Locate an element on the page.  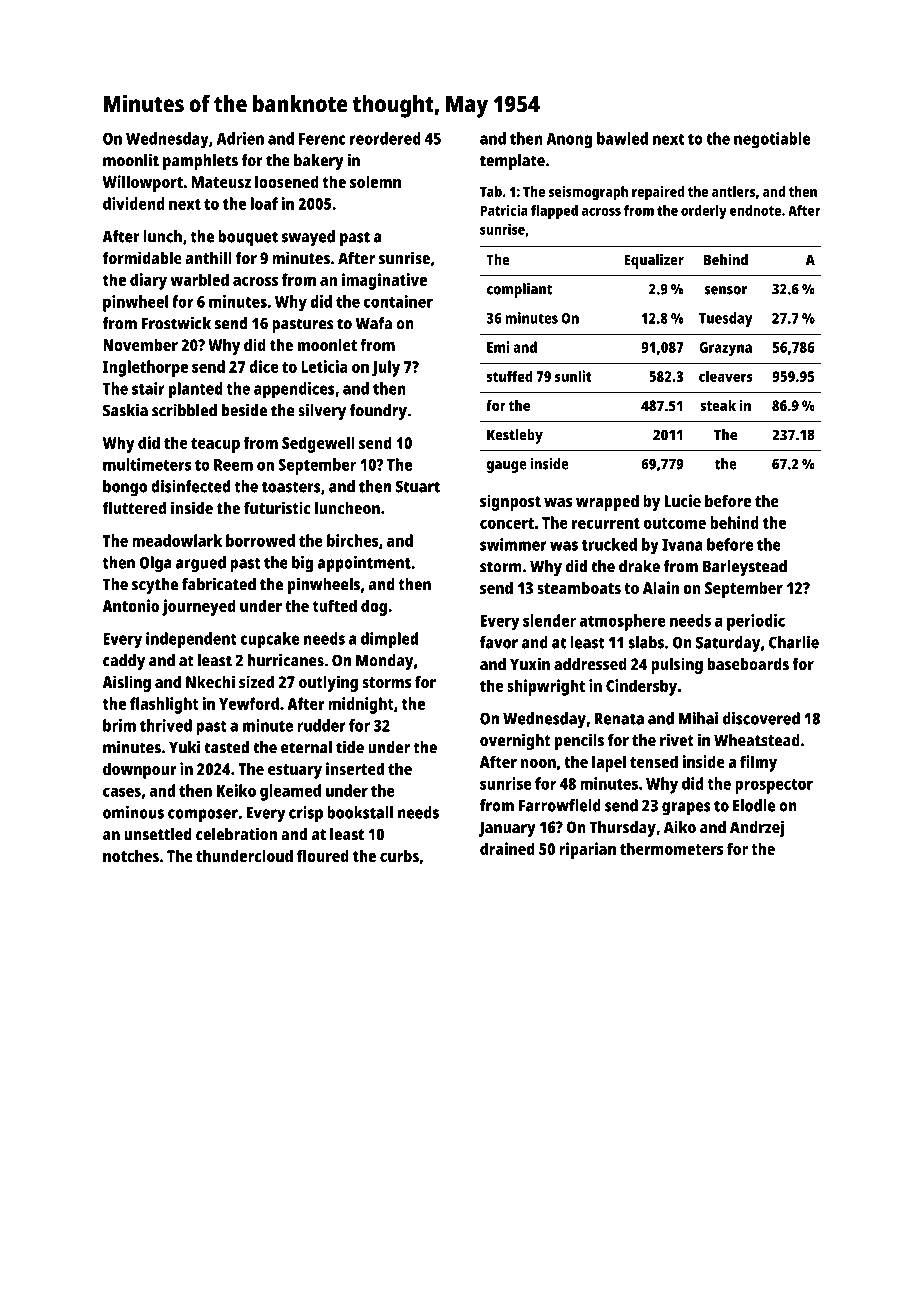
bawled is located at coordinates (622, 138).
